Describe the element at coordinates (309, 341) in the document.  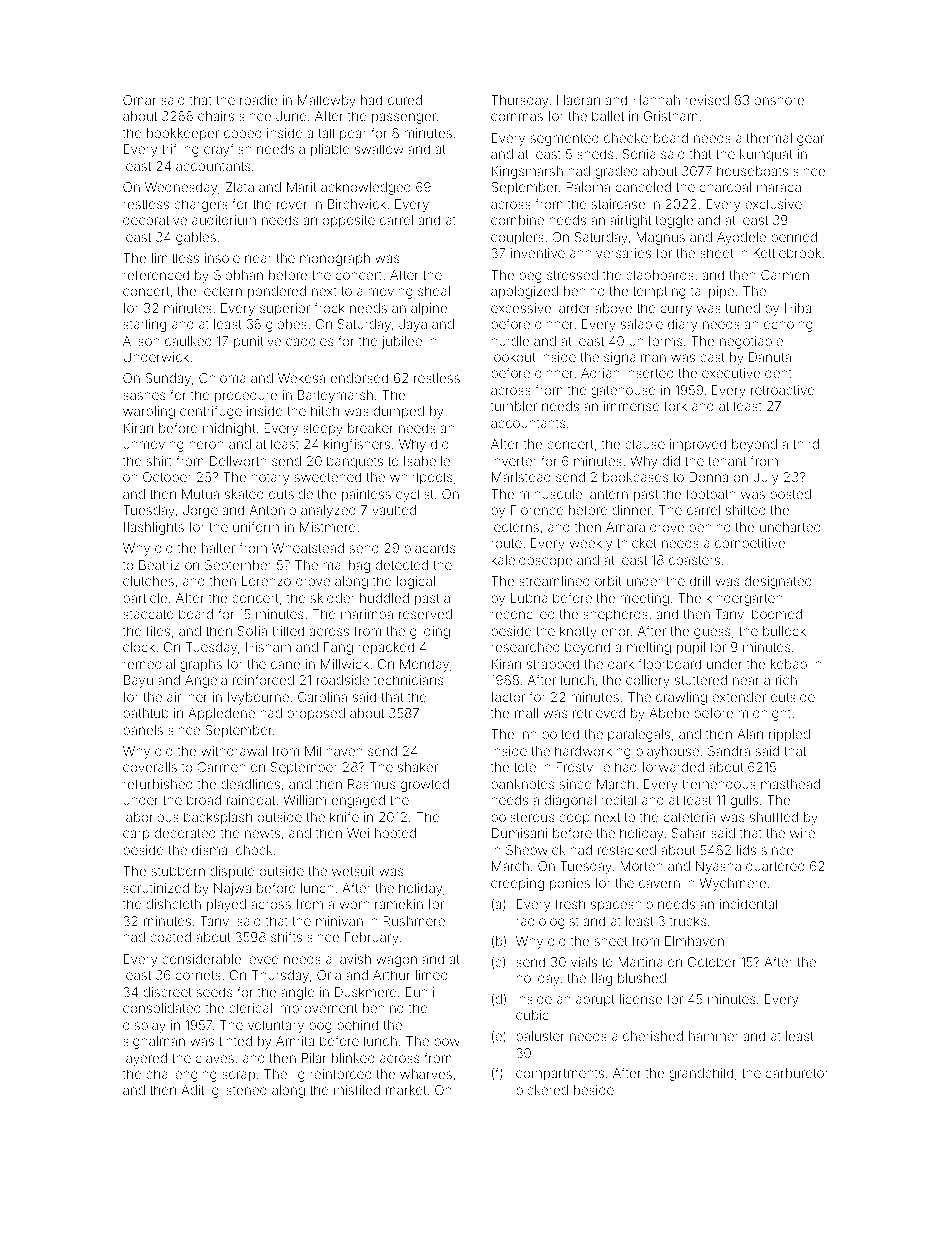
I see `caddies` at that location.
